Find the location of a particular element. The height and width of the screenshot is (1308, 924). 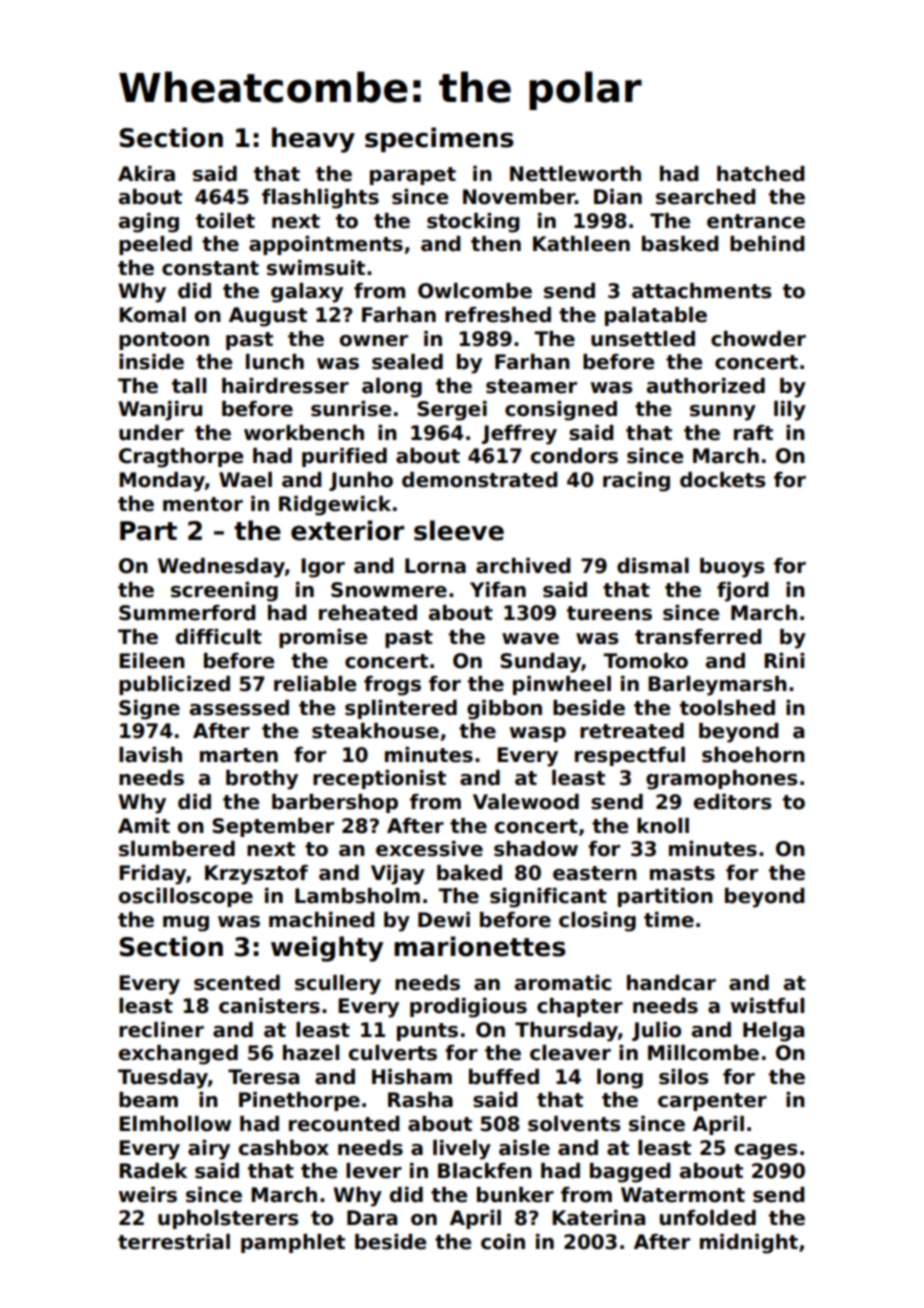

Krzysztof is located at coordinates (256, 875).
